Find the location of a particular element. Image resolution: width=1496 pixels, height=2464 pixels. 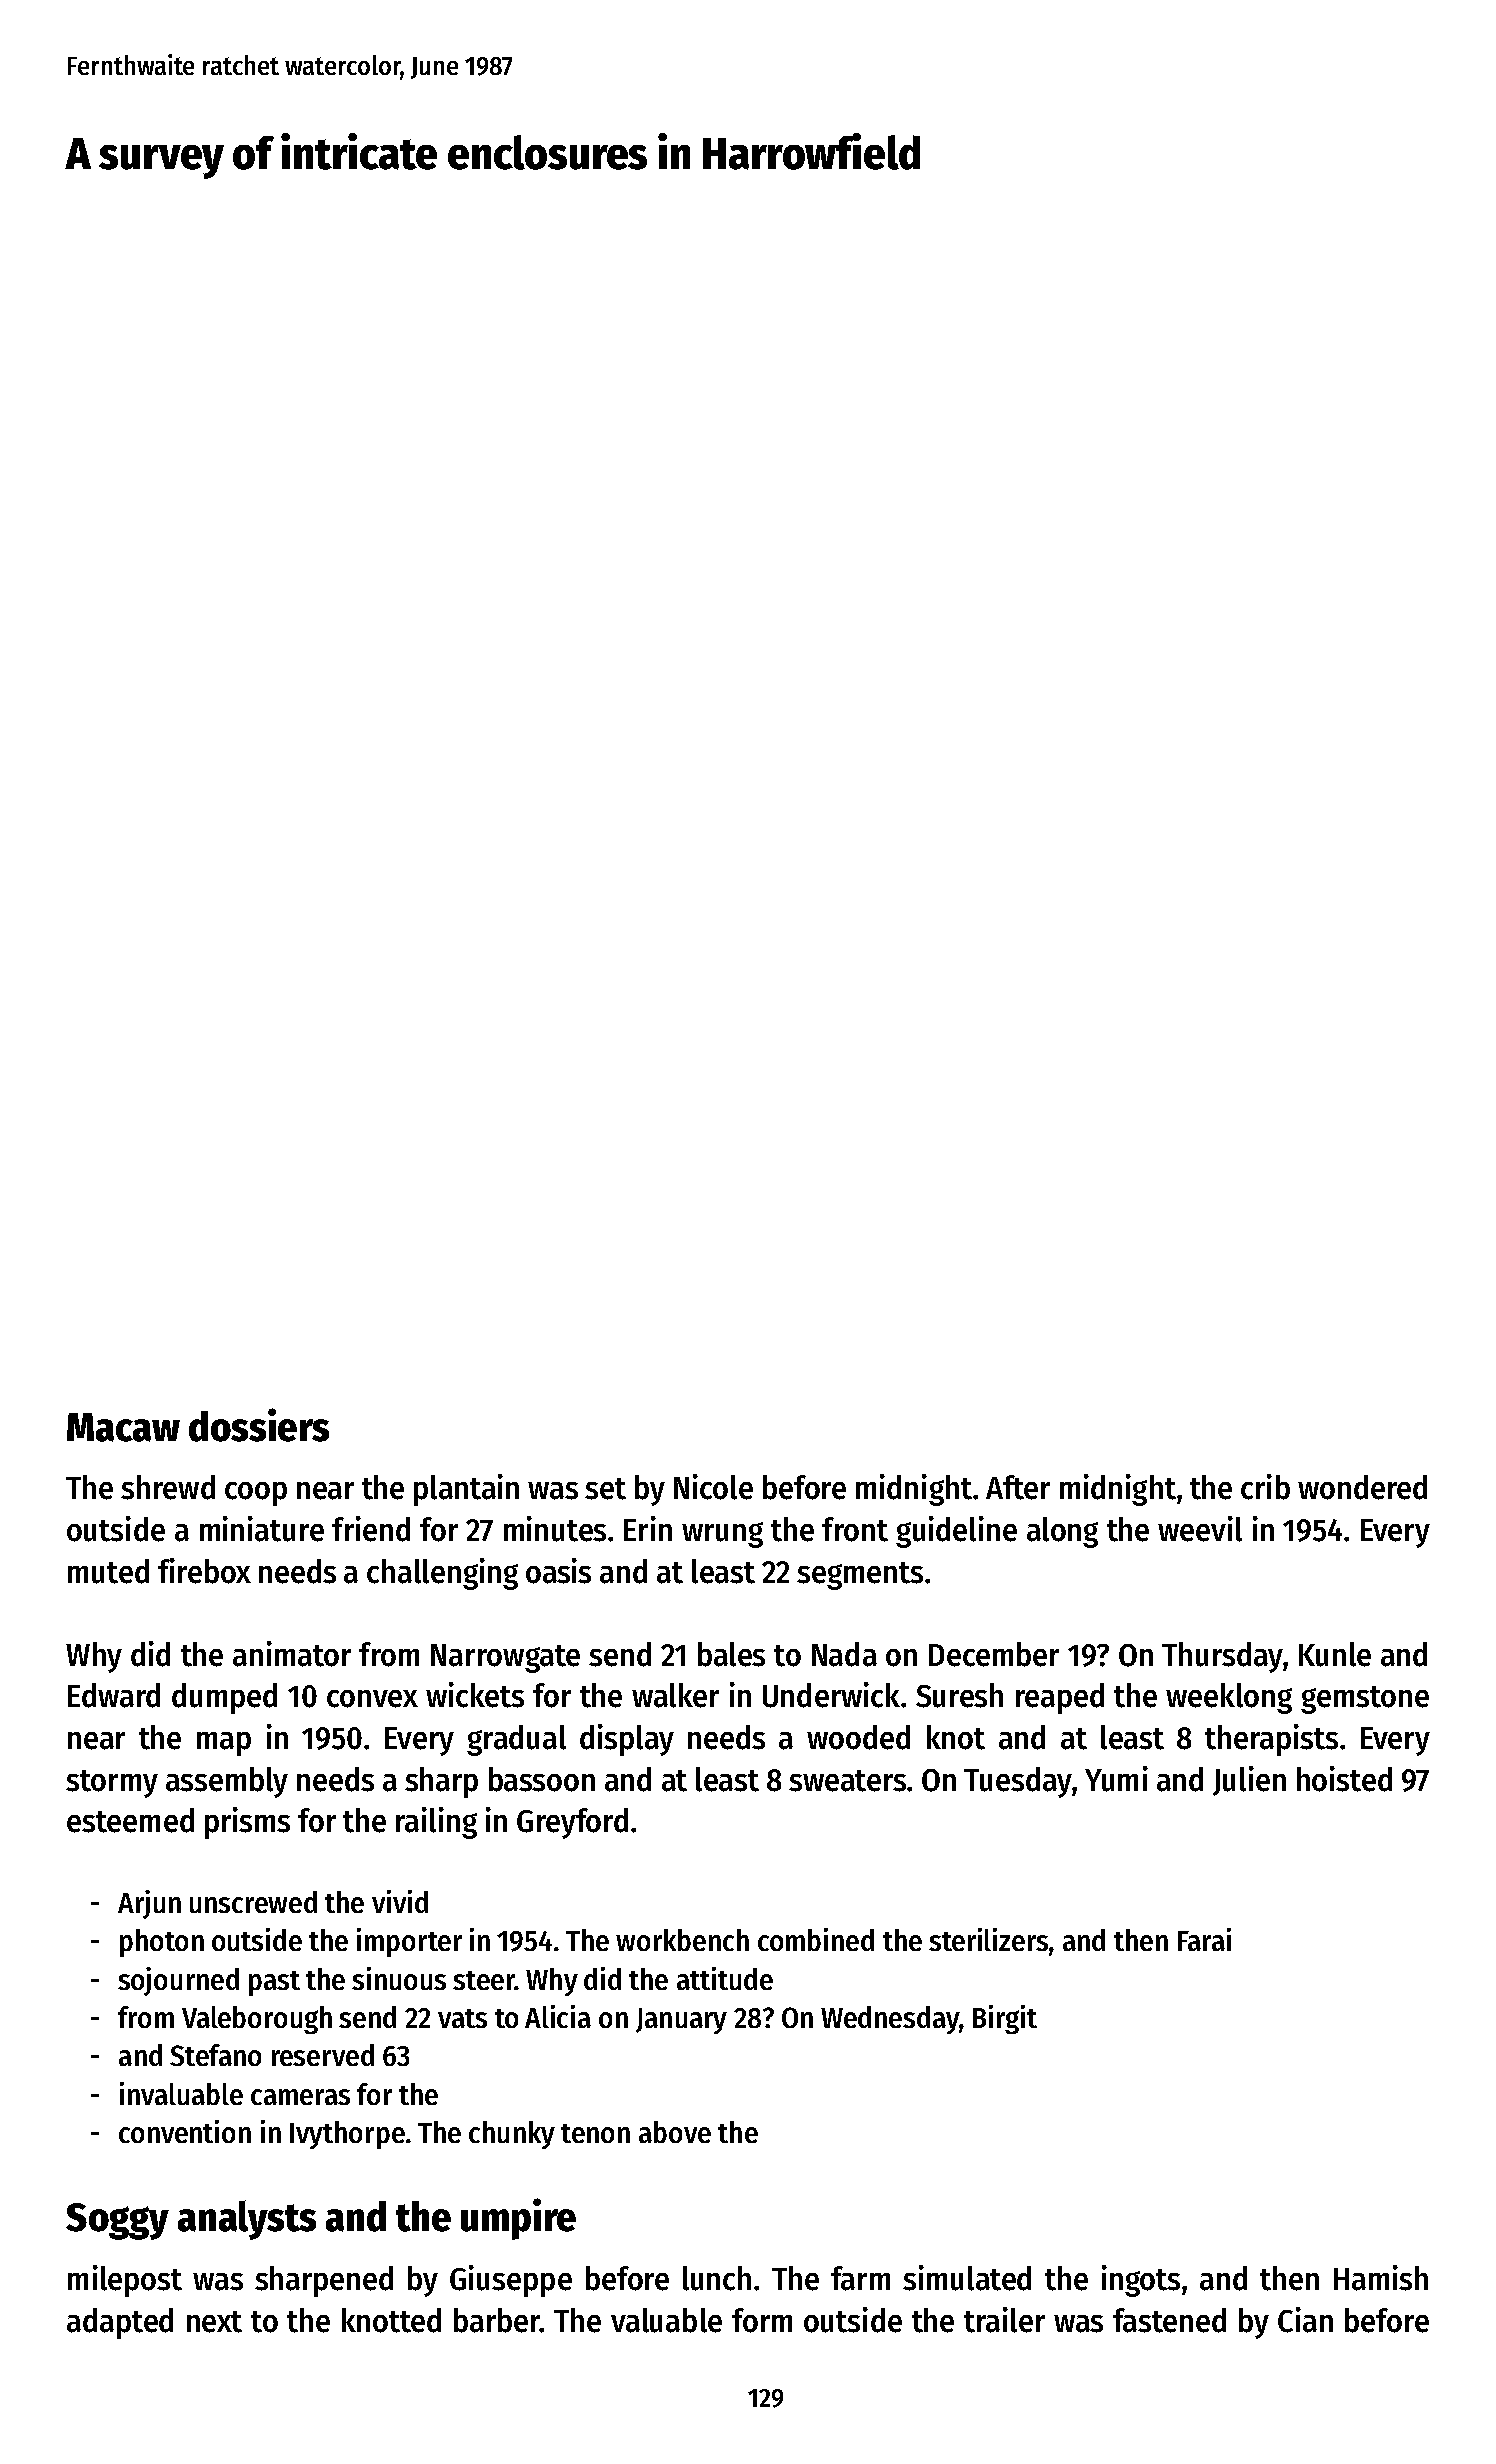

farm is located at coordinates (860, 2278).
